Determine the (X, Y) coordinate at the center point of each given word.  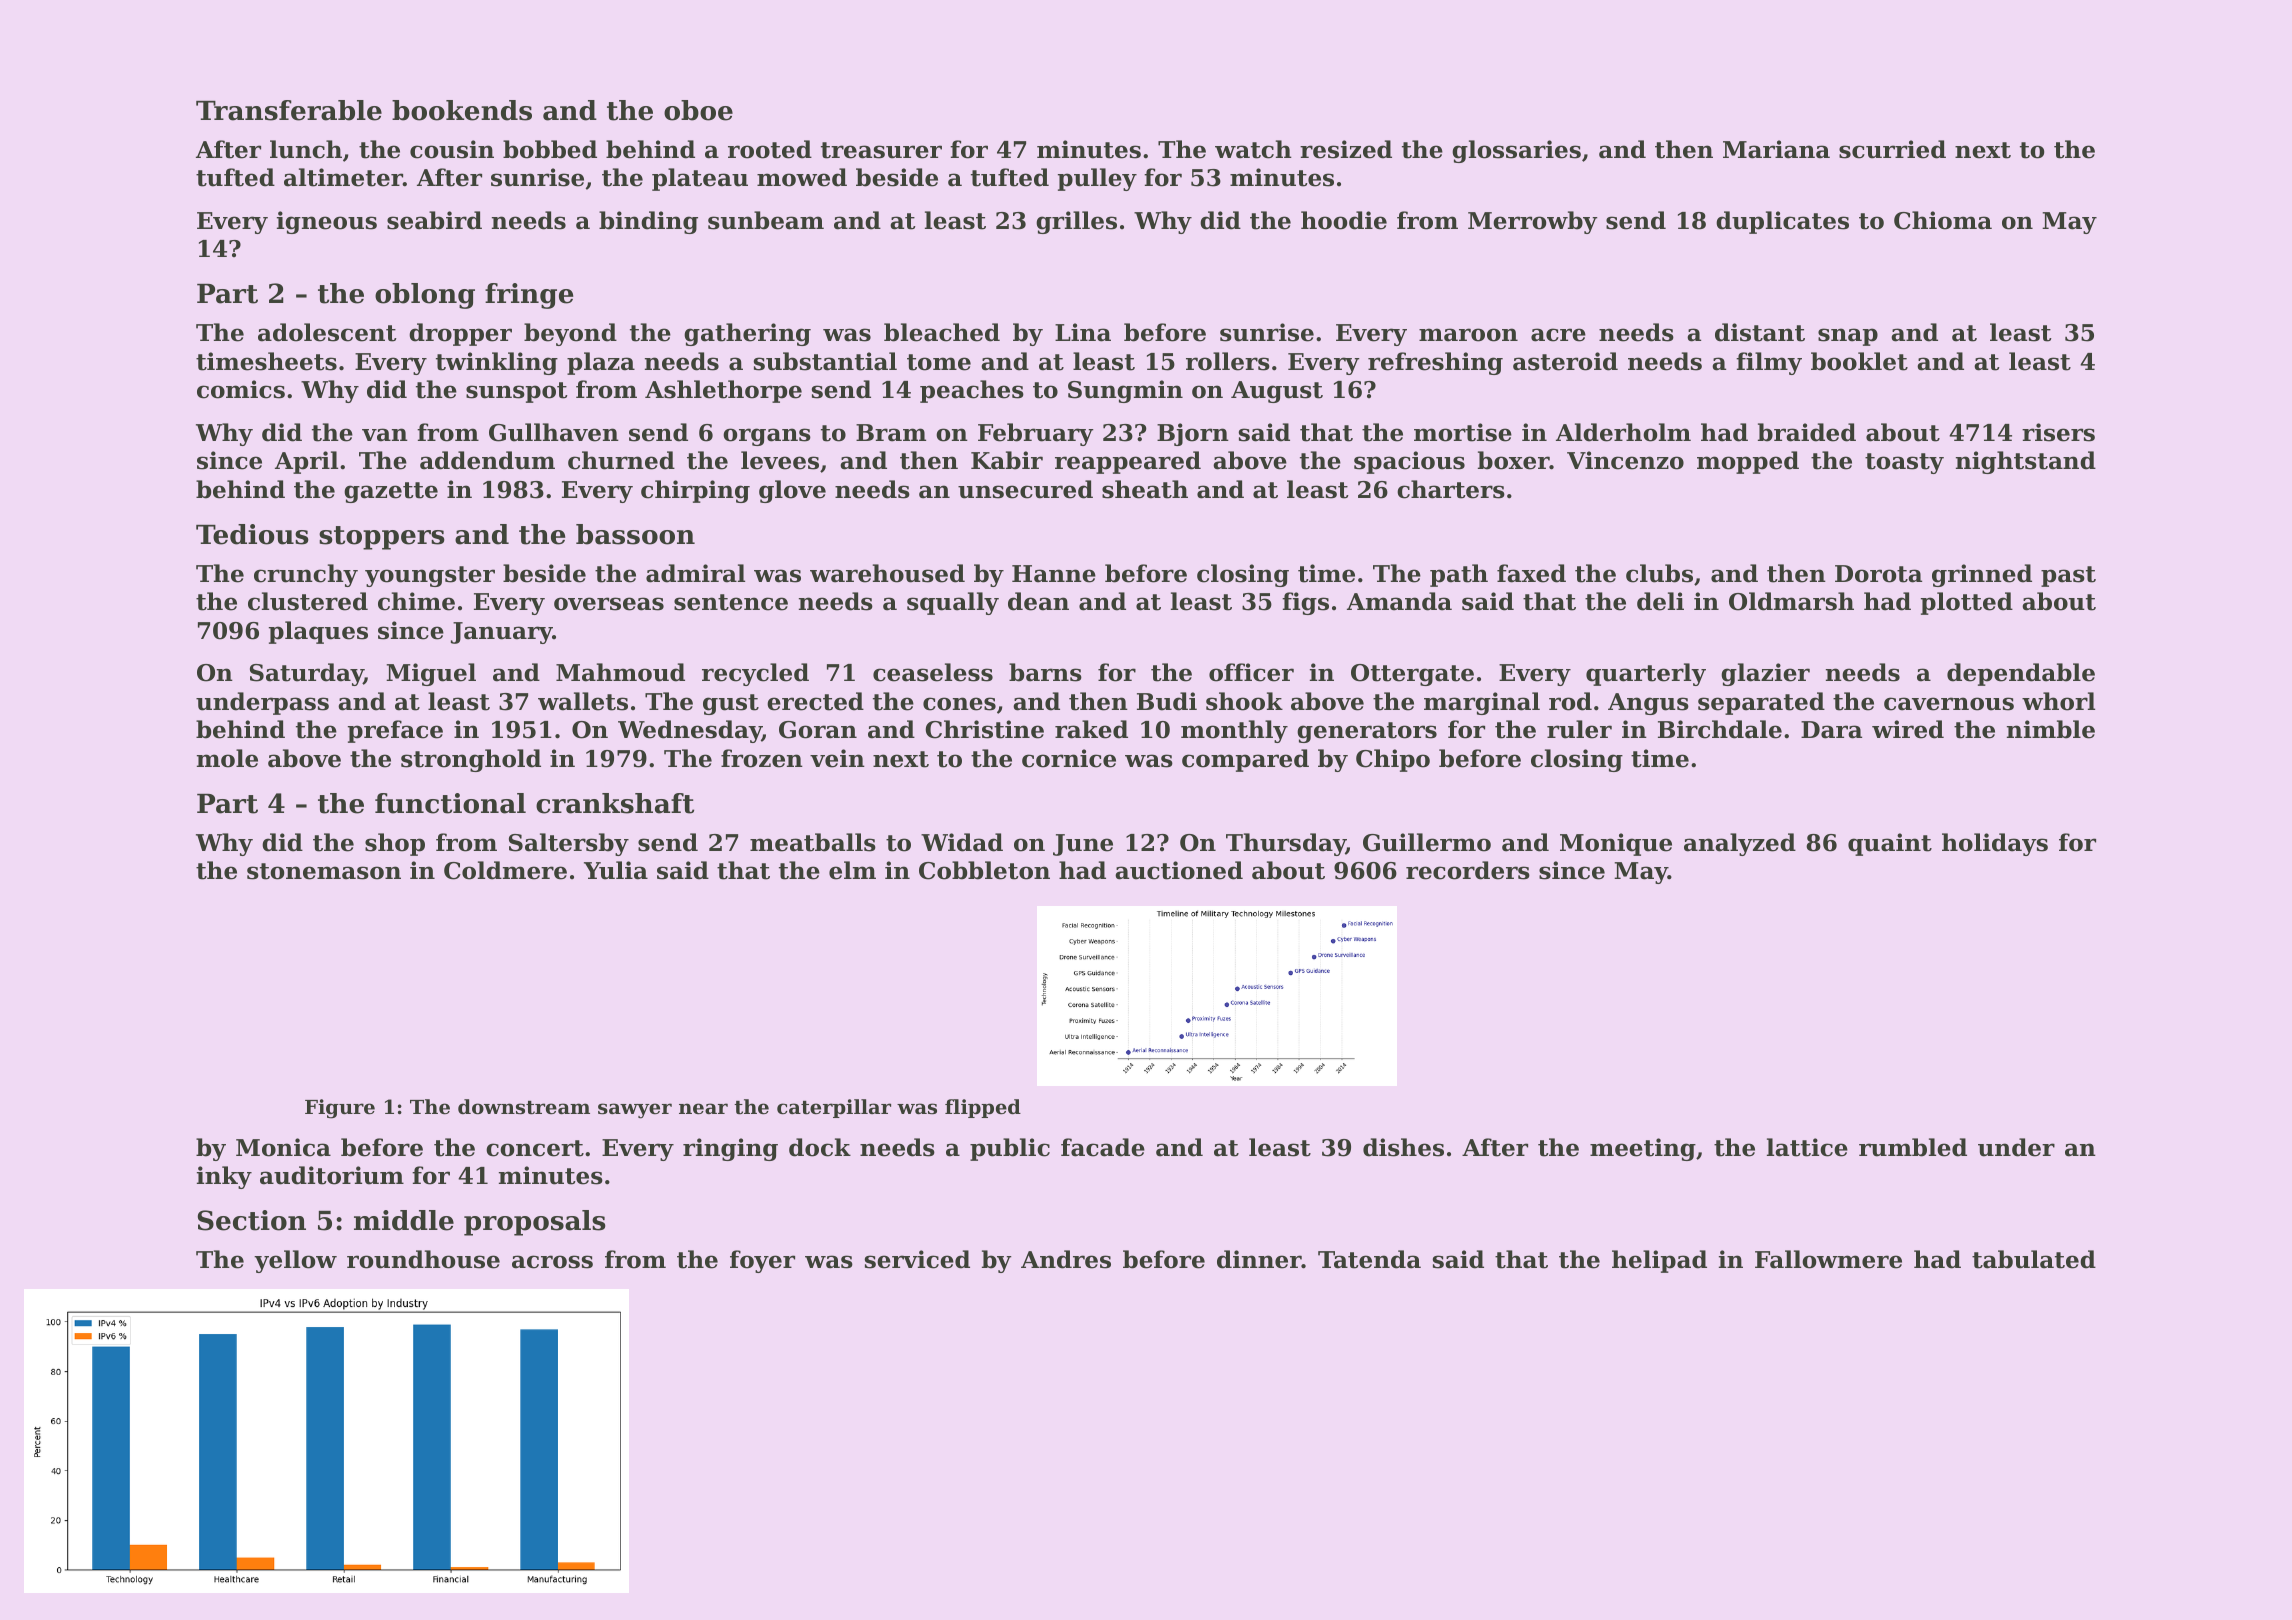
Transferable (289, 110)
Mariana (1776, 149)
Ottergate (1412, 675)
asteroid (1565, 361)
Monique (1616, 844)
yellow (295, 1261)
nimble (2051, 729)
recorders (1468, 870)
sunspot (517, 392)
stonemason (324, 871)
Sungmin (1125, 391)
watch (1253, 149)
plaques (318, 632)
